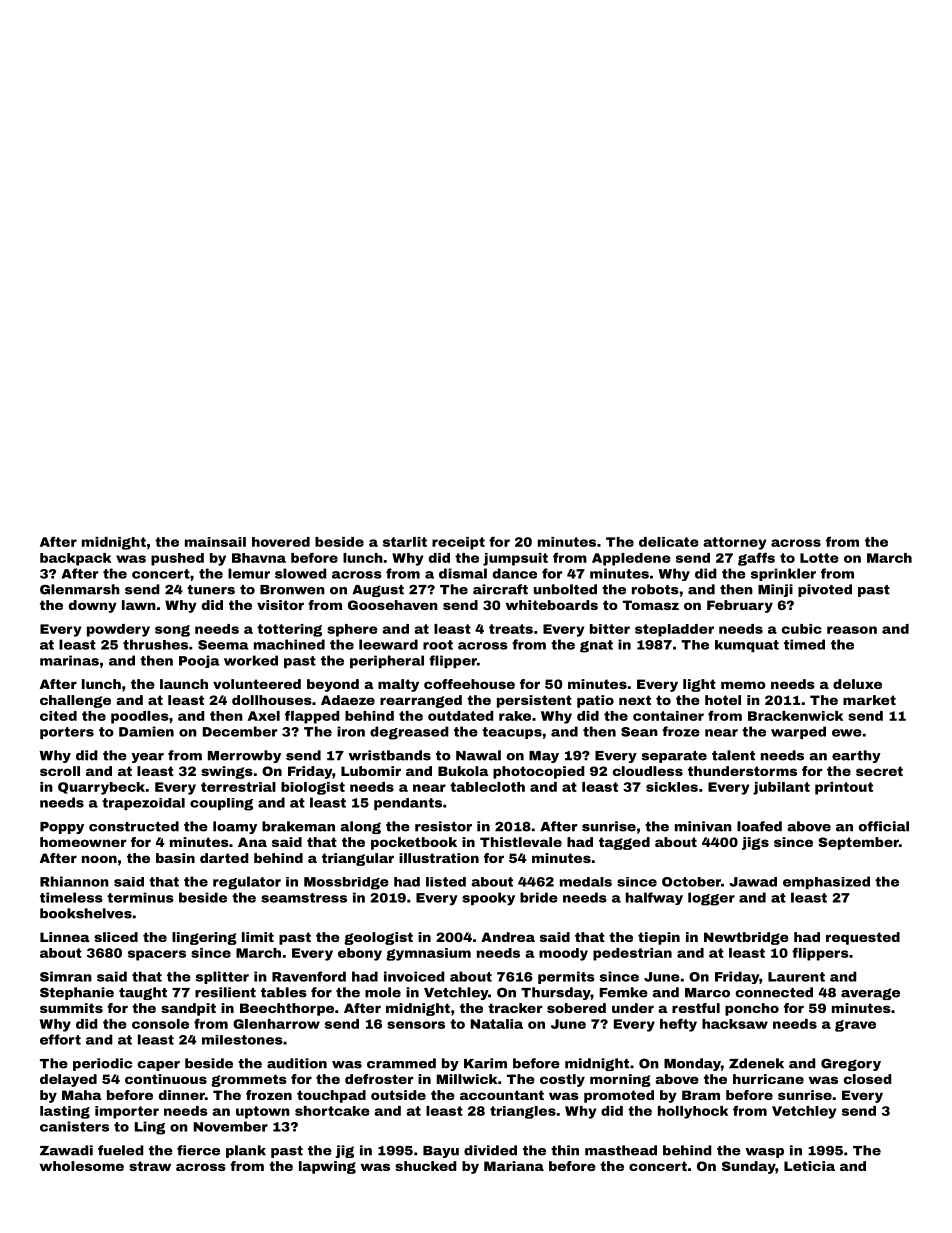 The height and width of the screenshot is (1233, 952). I want to click on emphasized, so click(826, 882).
